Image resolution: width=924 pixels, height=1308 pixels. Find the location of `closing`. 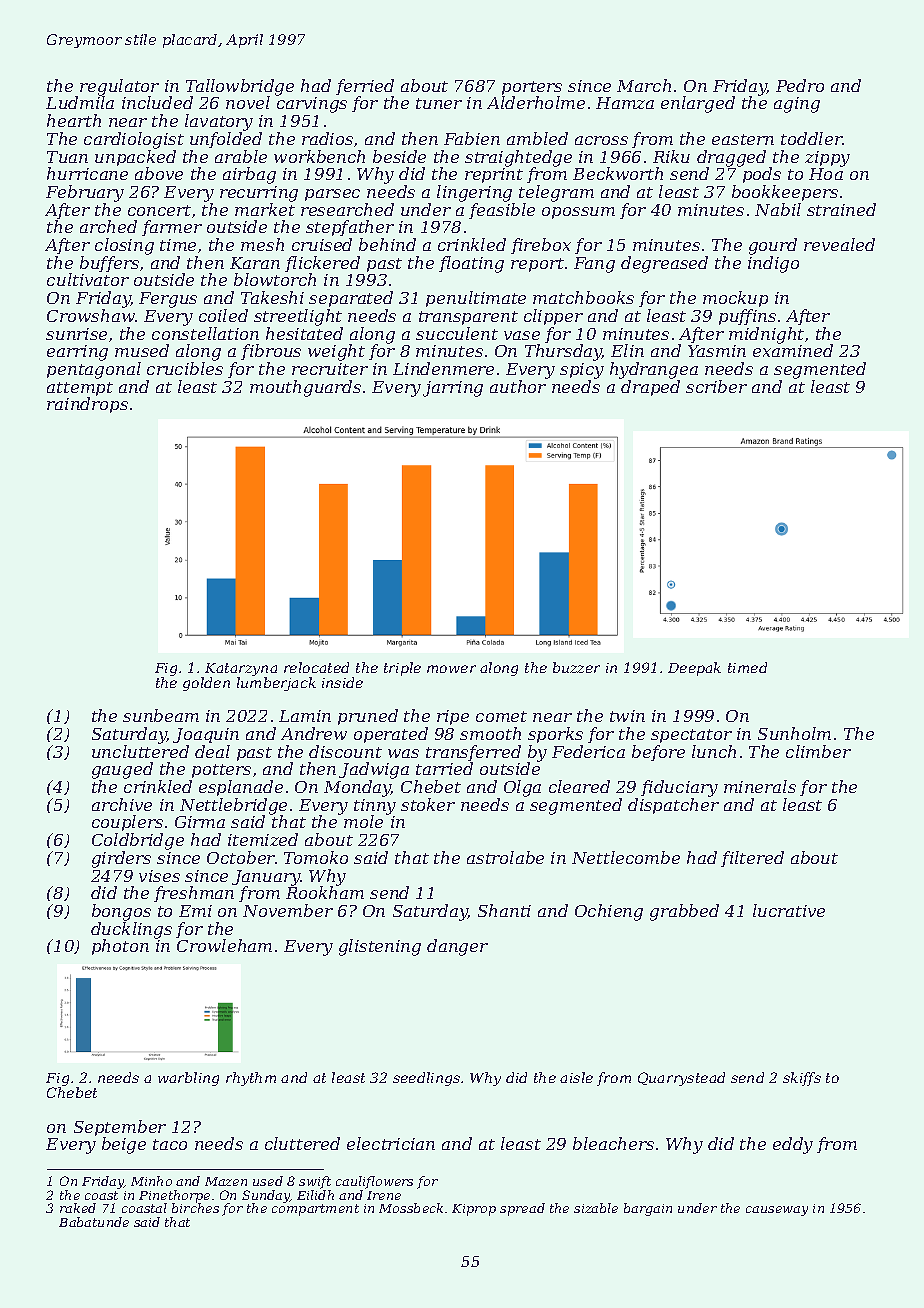

closing is located at coordinates (124, 246).
